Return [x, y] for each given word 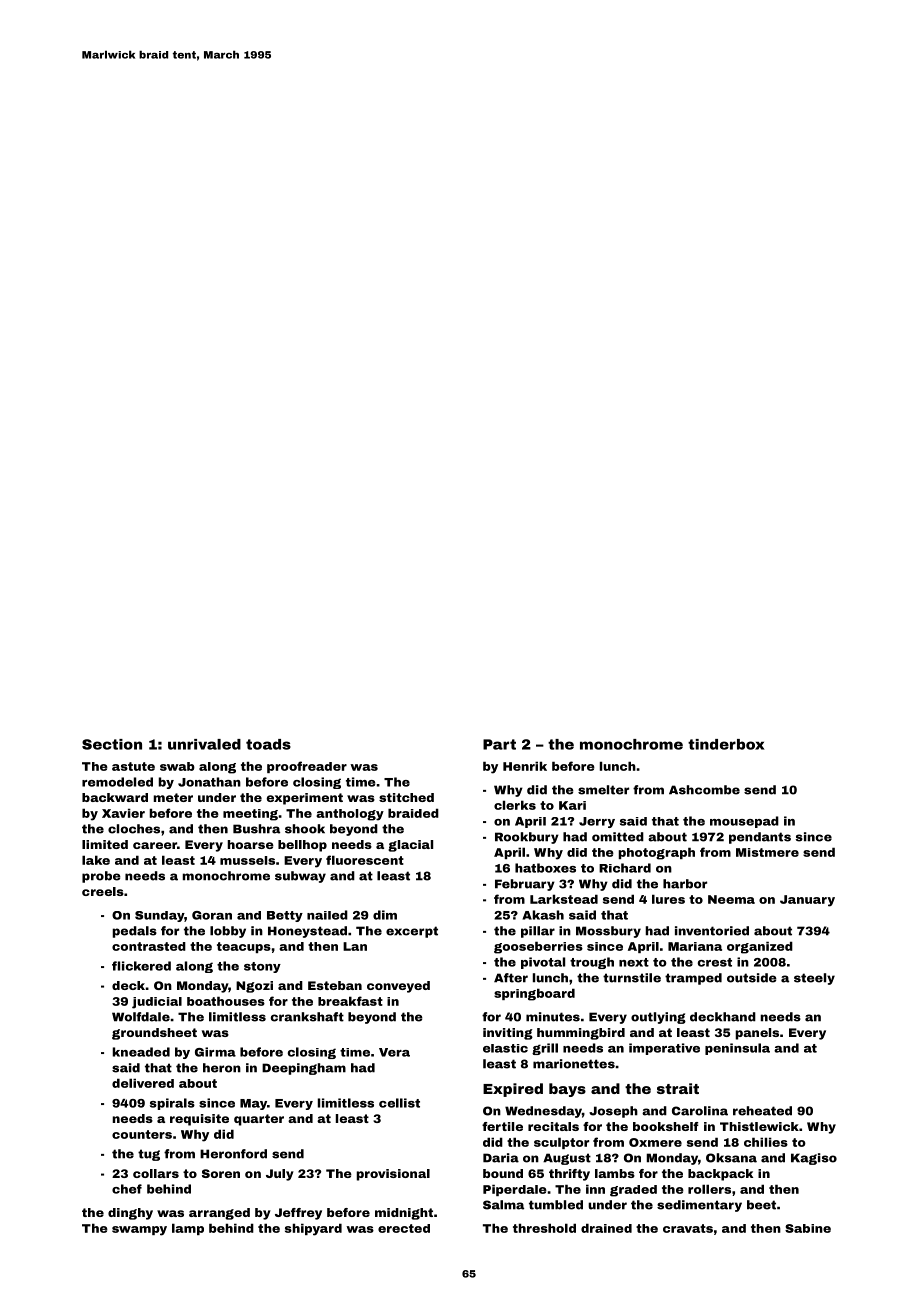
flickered [141, 966]
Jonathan [209, 782]
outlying [658, 1018]
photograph [656, 853]
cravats [688, 1228]
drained [606, 1228]
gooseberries [538, 947]
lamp [188, 1229]
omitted [618, 837]
